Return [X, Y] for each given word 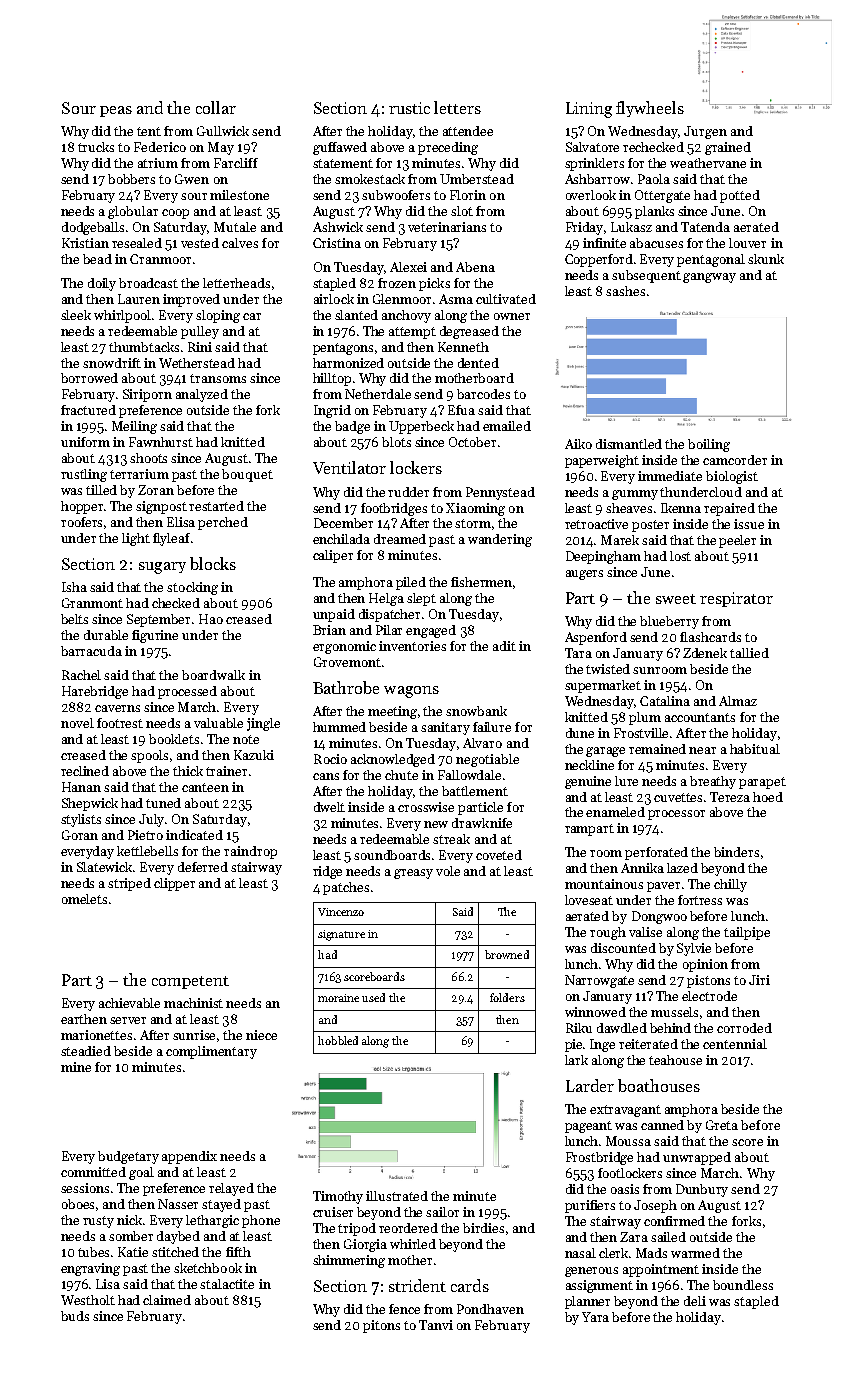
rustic [409, 108]
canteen [205, 787]
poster [650, 526]
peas [116, 111]
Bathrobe [346, 687]
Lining [589, 110]
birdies [483, 1228]
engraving [90, 1269]
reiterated [648, 1044]
